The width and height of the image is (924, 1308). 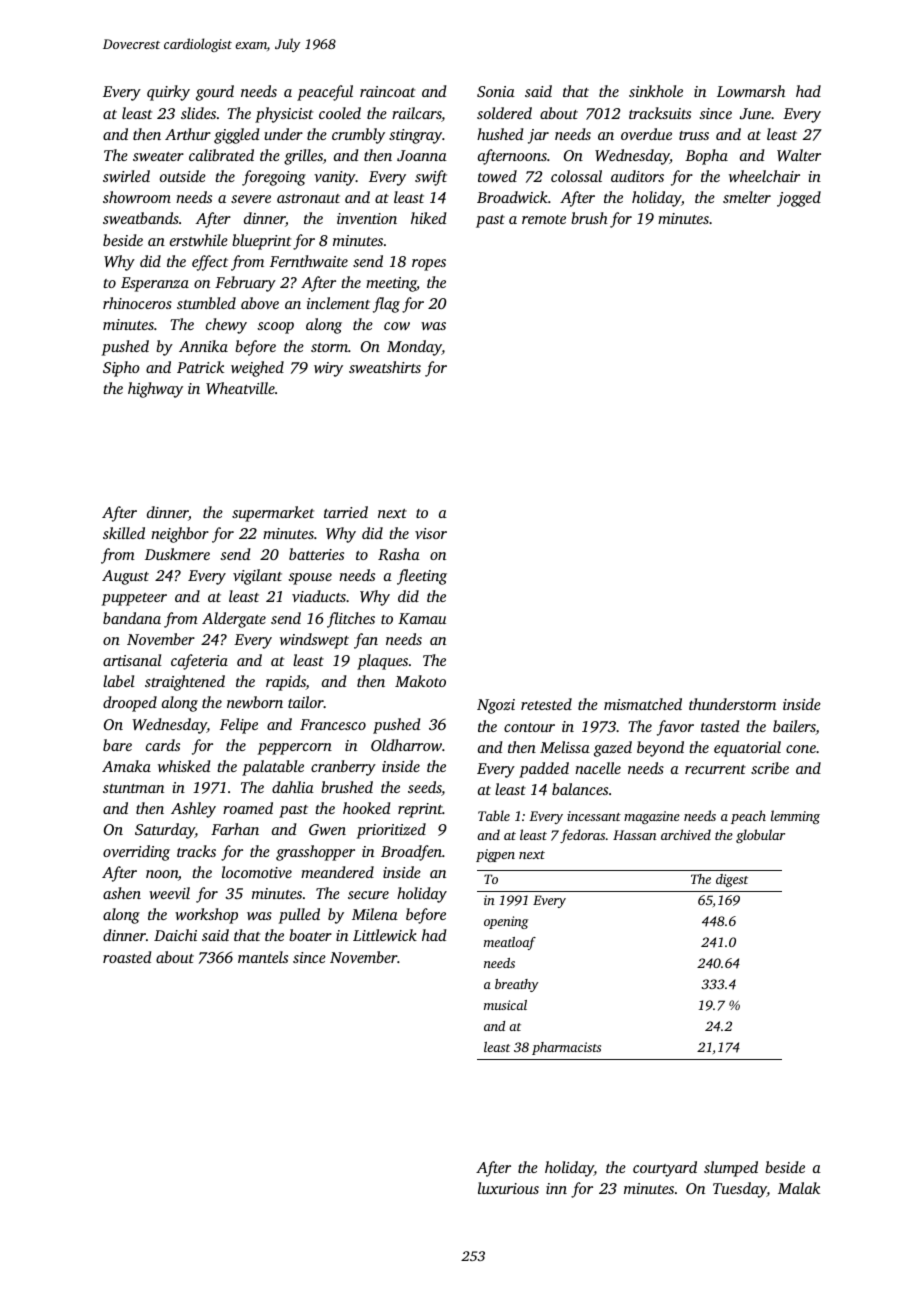 What do you see at coordinates (508, 1188) in the image?
I see `luxurious` at bounding box center [508, 1188].
